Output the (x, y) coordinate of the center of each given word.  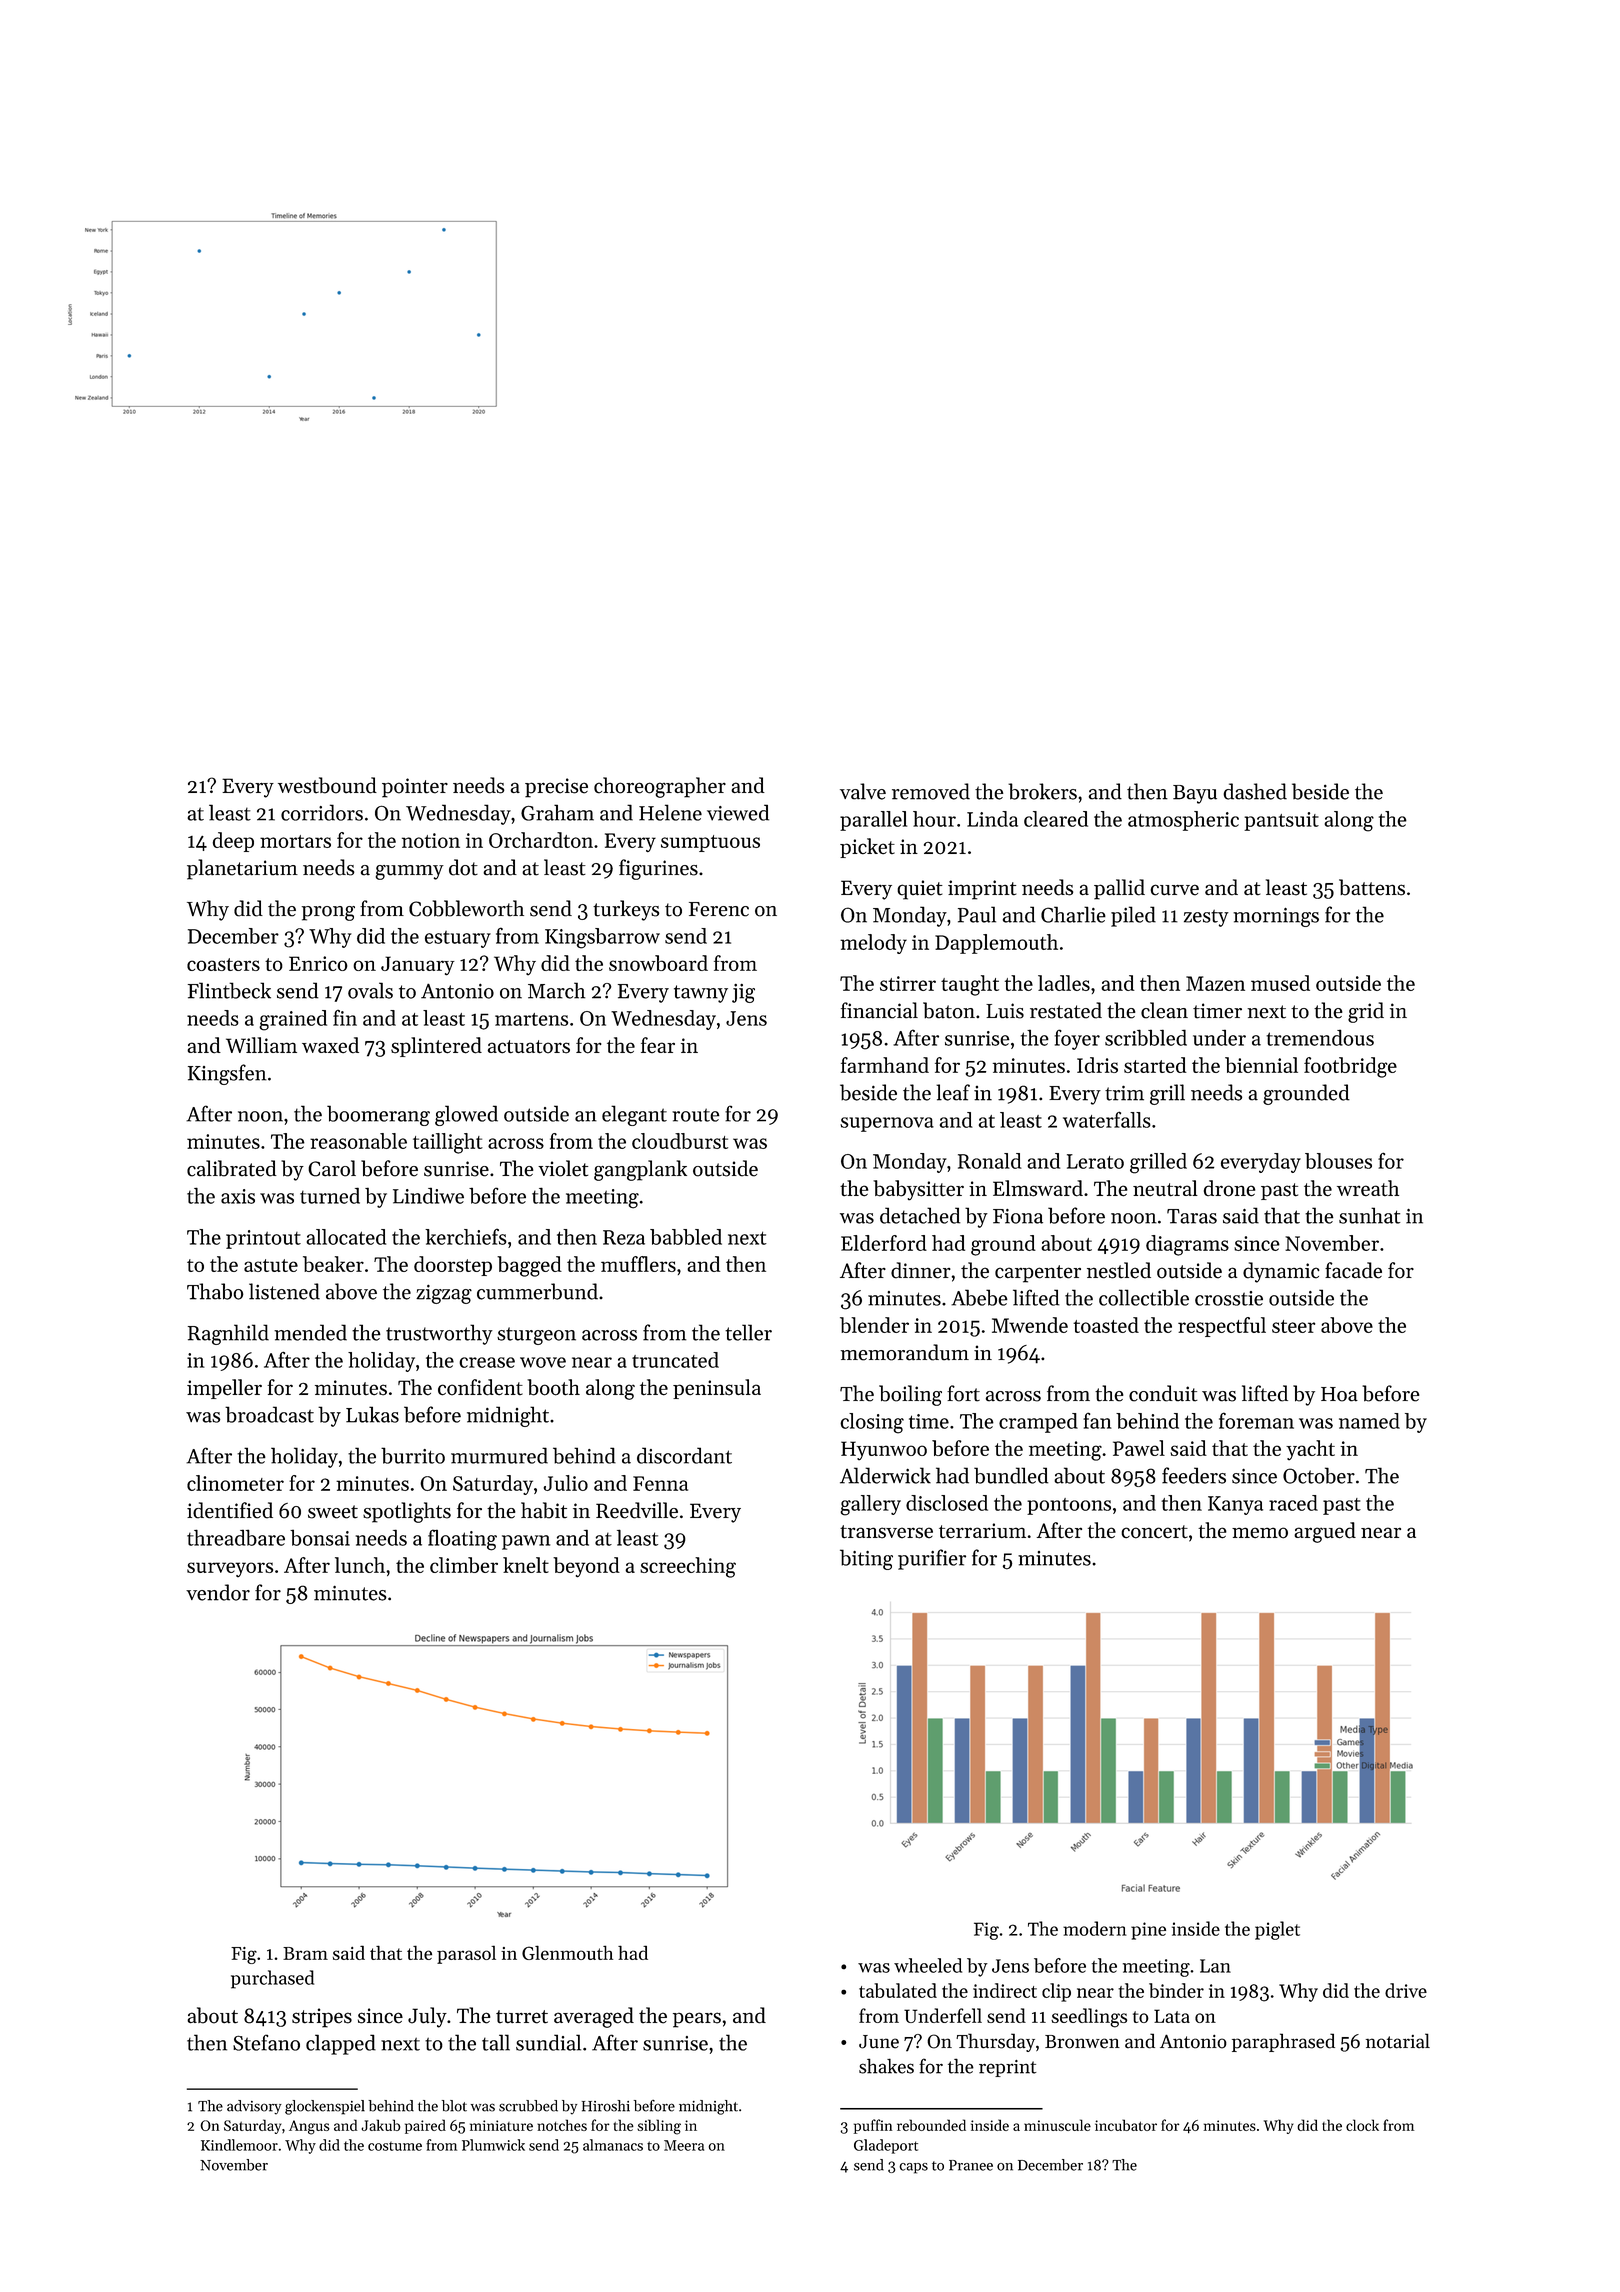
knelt (526, 1565)
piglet (1277, 1930)
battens (1372, 887)
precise (556, 788)
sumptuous (710, 843)
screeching (688, 1567)
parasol (466, 1954)
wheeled (928, 1965)
